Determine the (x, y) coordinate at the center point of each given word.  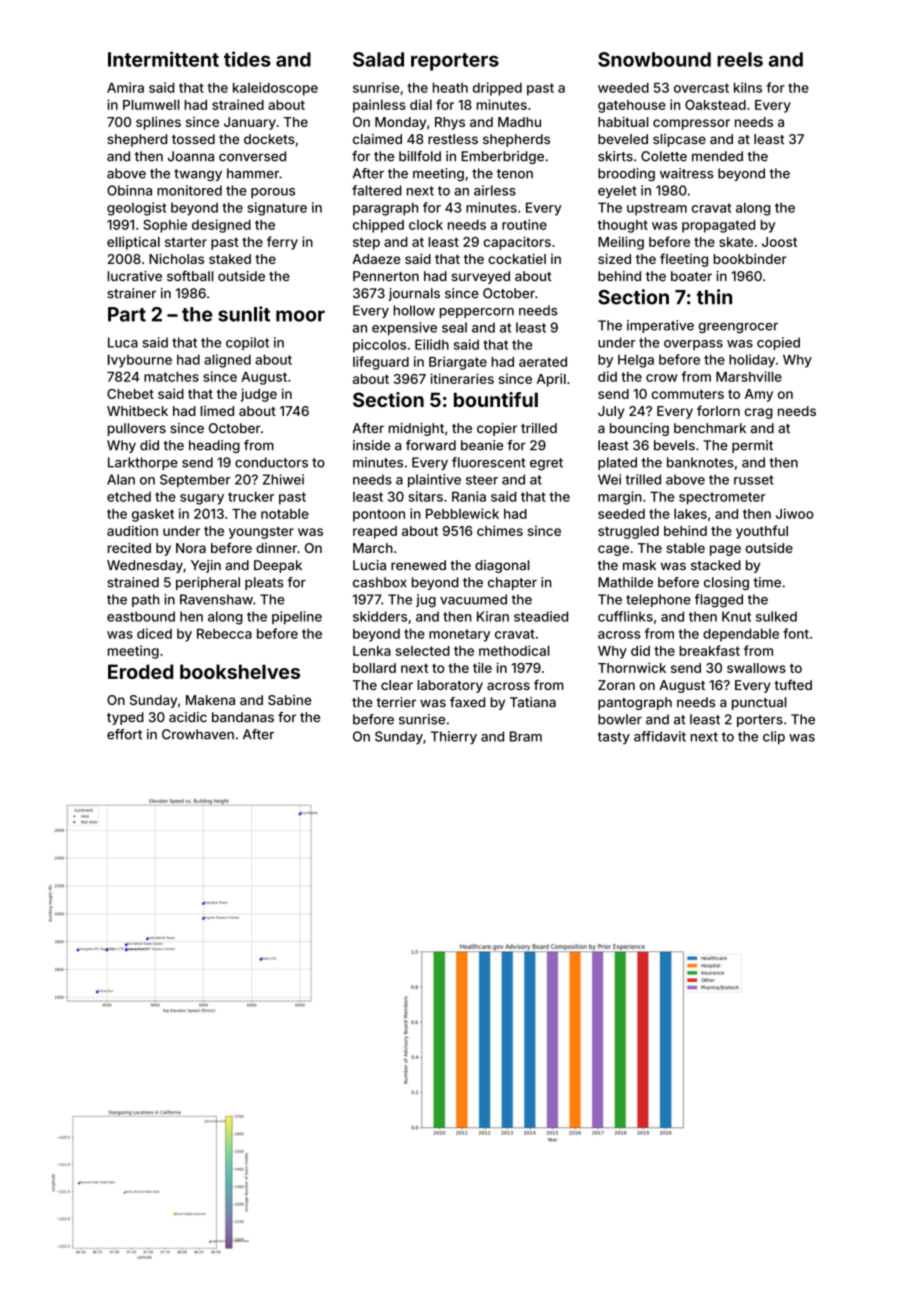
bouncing (639, 429)
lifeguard (381, 363)
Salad (378, 59)
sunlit (244, 314)
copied (778, 343)
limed (217, 411)
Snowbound (654, 59)
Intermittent (163, 59)
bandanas (243, 717)
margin (620, 498)
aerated (543, 362)
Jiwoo (795, 513)
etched (129, 496)
